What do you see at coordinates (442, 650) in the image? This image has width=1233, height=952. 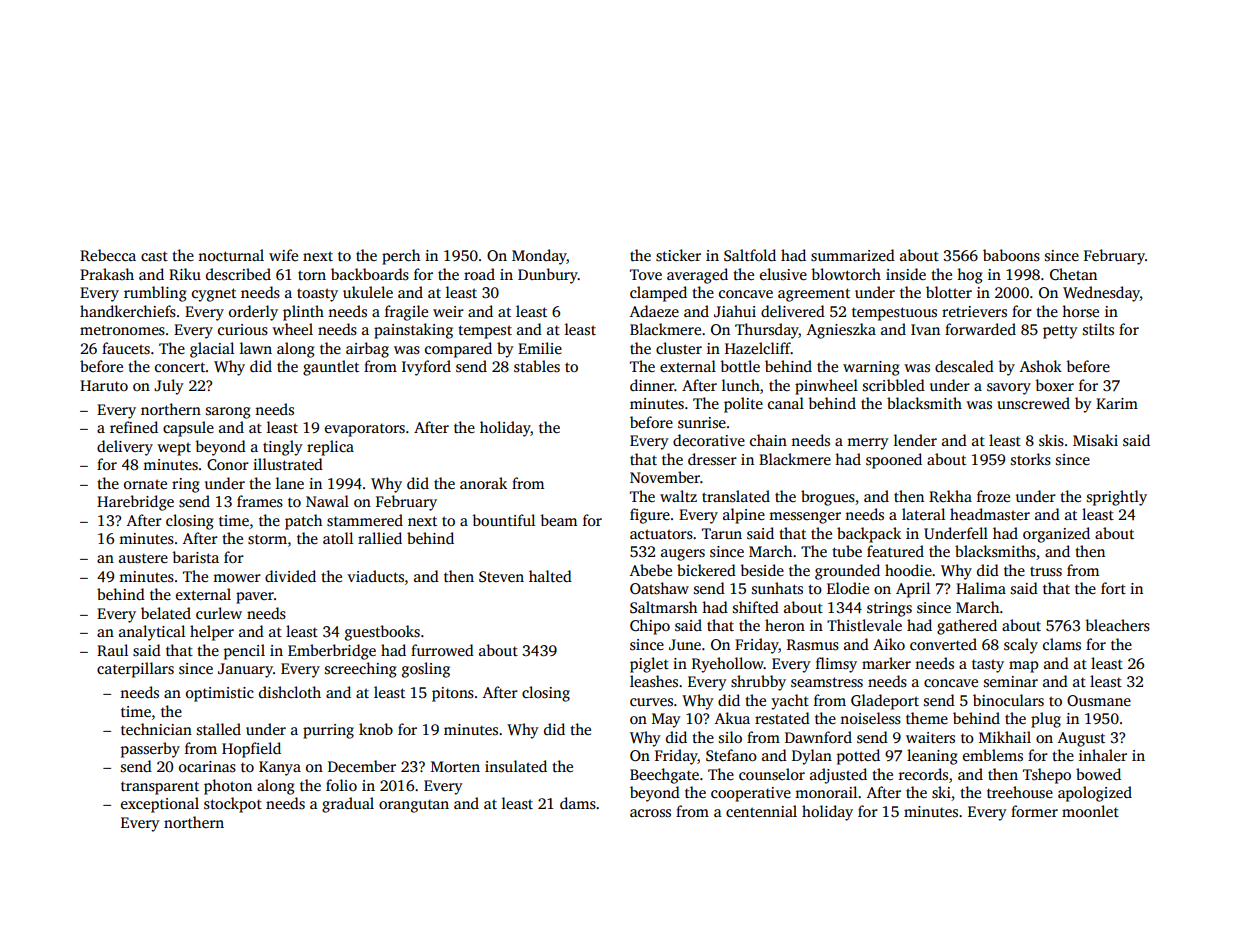 I see `furrowed` at bounding box center [442, 650].
